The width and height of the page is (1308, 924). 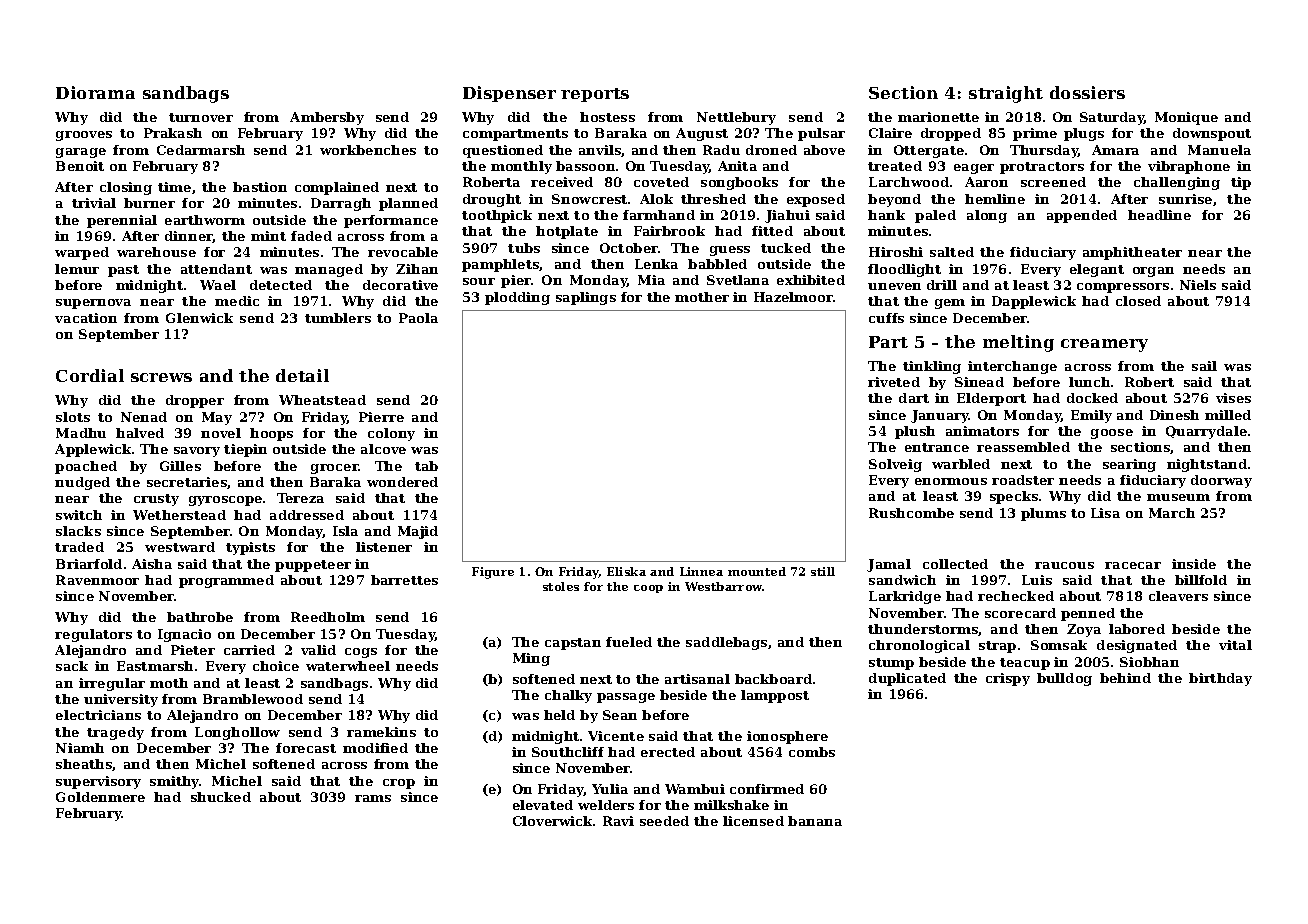 What do you see at coordinates (100, 797) in the page?
I see `Goldenmere` at bounding box center [100, 797].
